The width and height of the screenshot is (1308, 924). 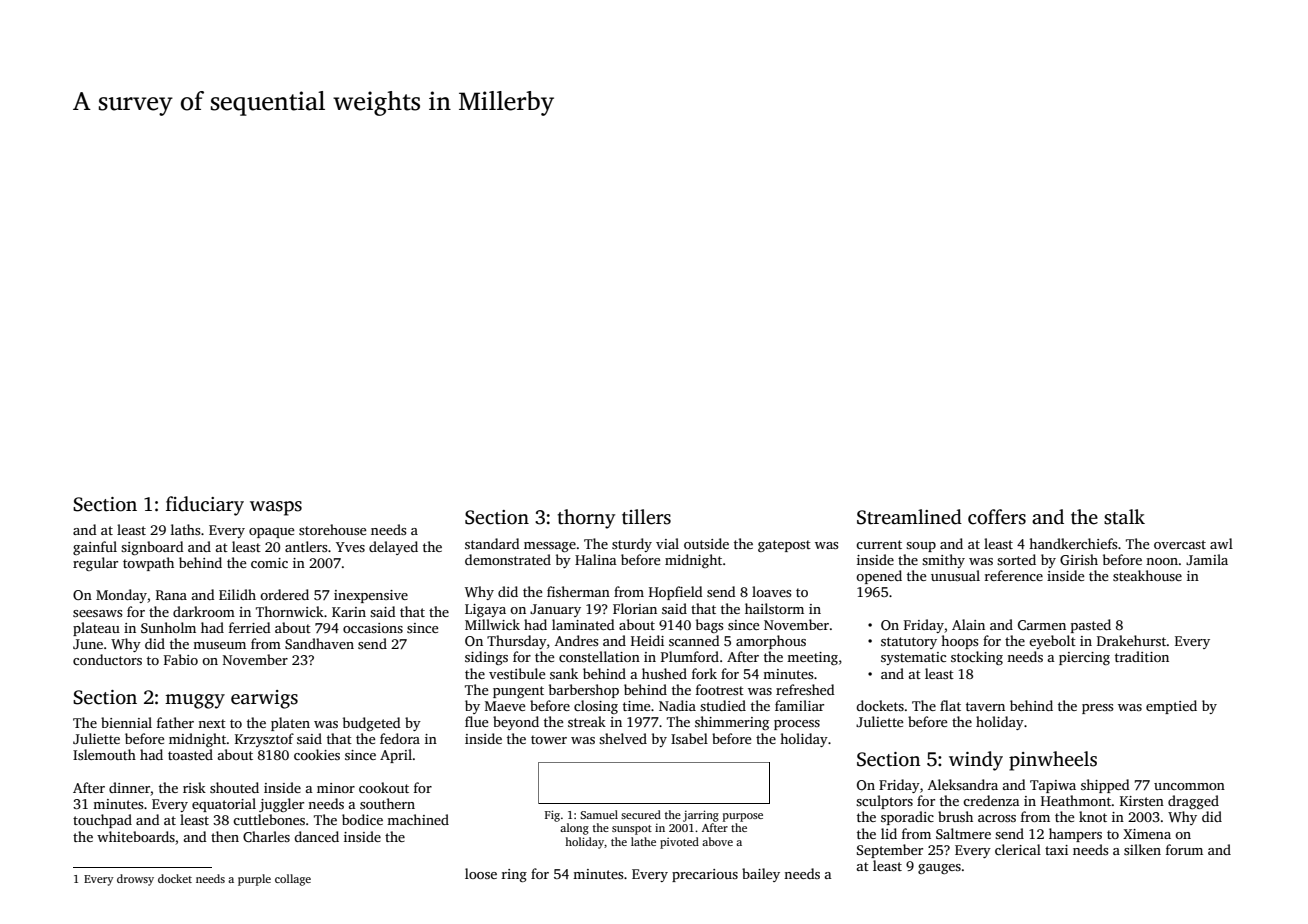 I want to click on press, so click(x=1097, y=709).
